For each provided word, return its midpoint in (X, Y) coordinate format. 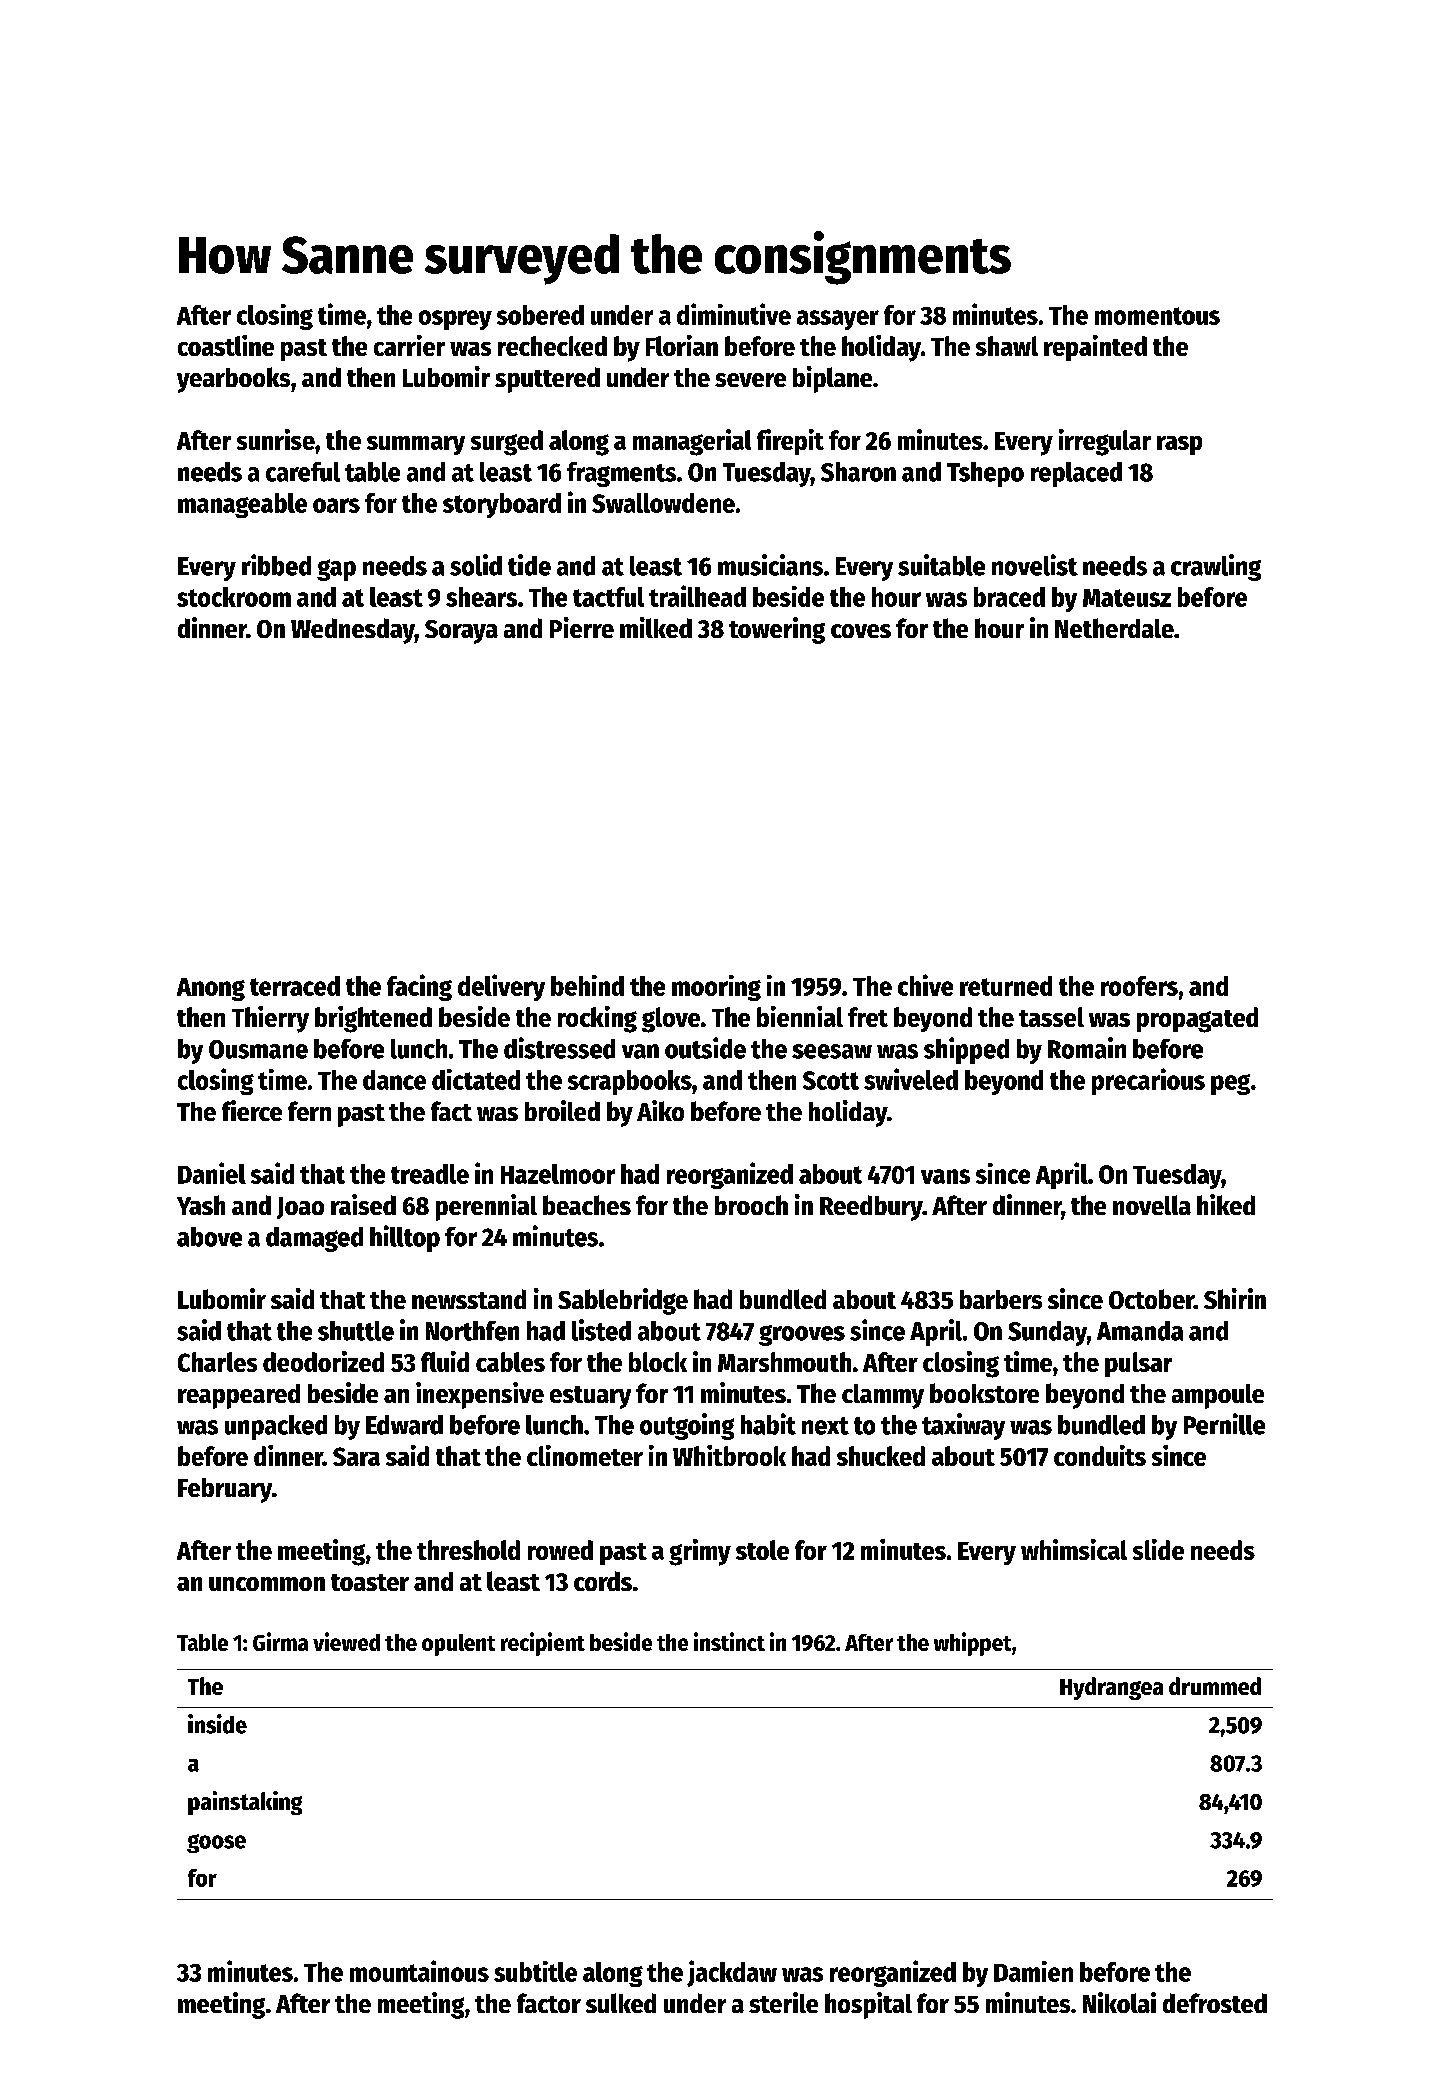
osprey (455, 320)
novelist (1035, 565)
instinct (729, 1641)
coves (861, 631)
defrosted (1215, 2003)
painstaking (245, 1803)
